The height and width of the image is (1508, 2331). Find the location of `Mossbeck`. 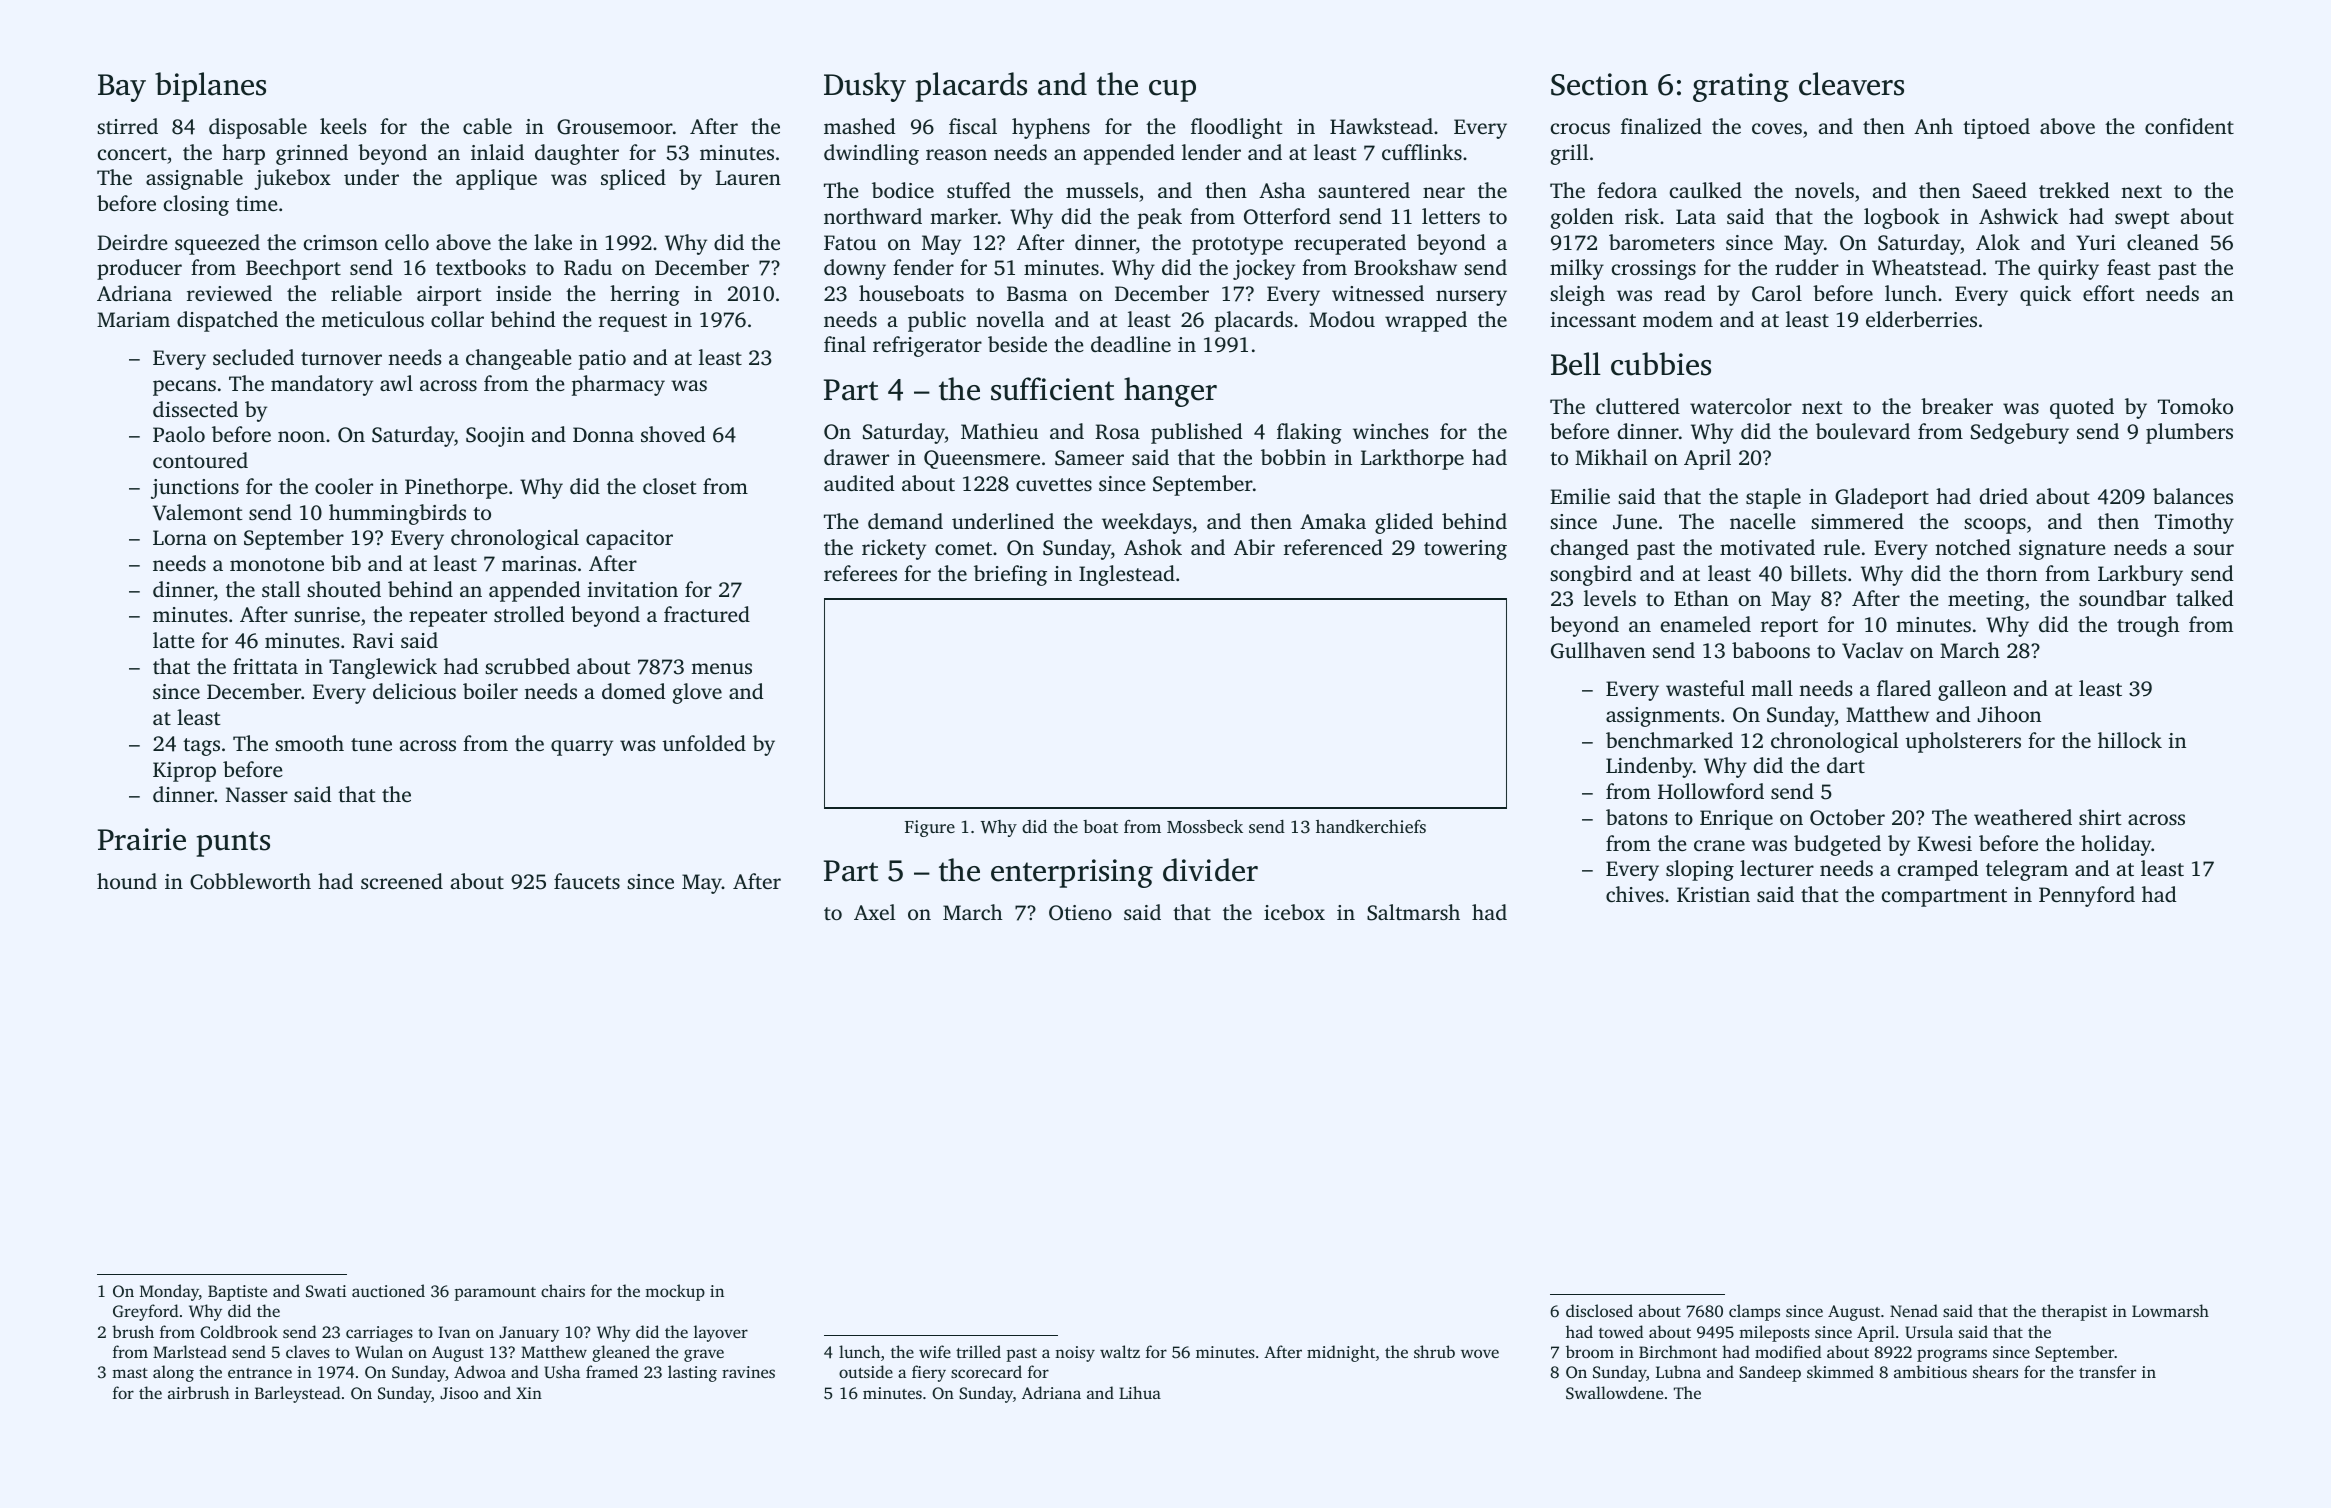

Mossbeck is located at coordinates (1205, 826).
